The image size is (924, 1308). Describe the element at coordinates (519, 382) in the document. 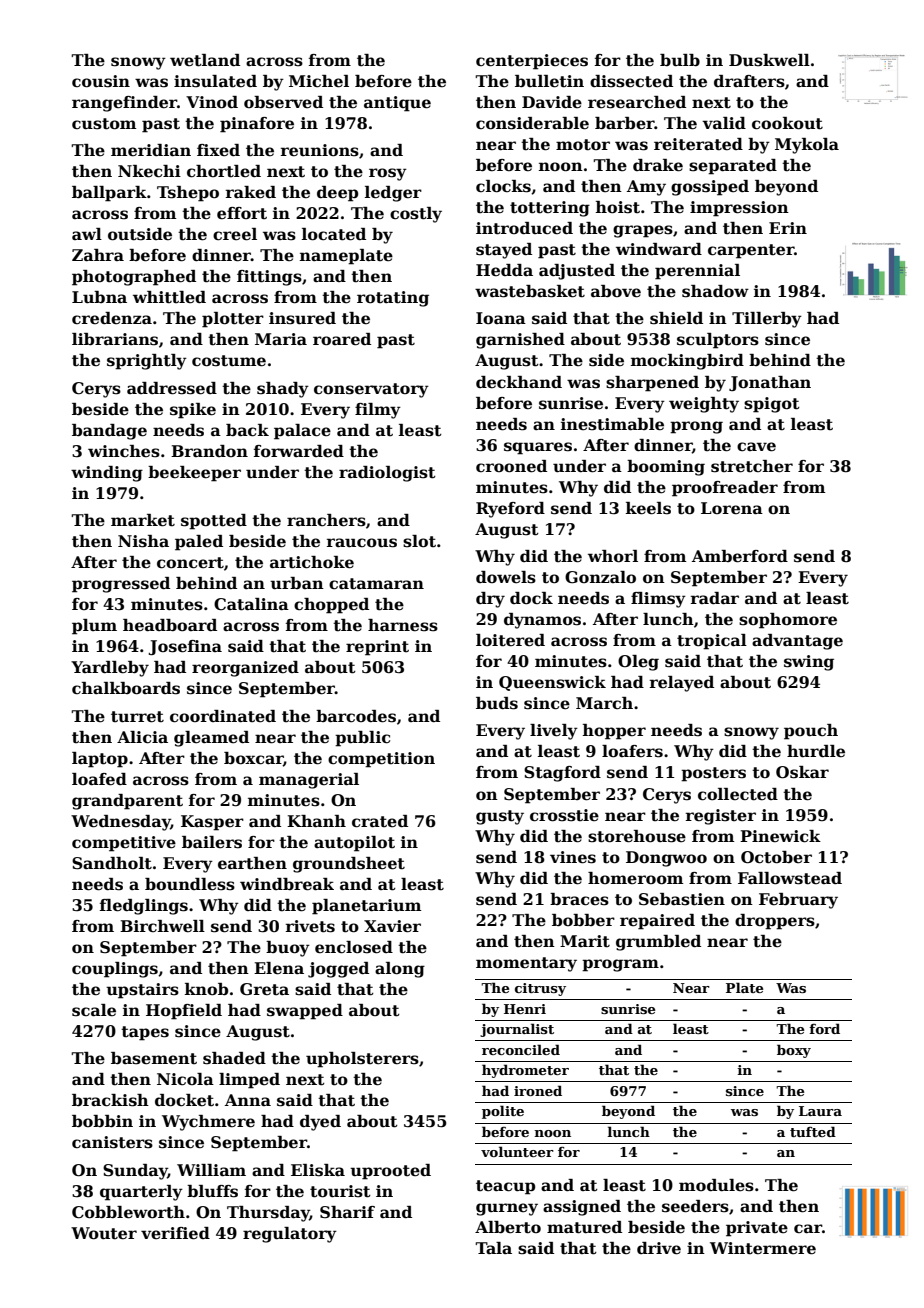

I see `deckhand` at that location.
